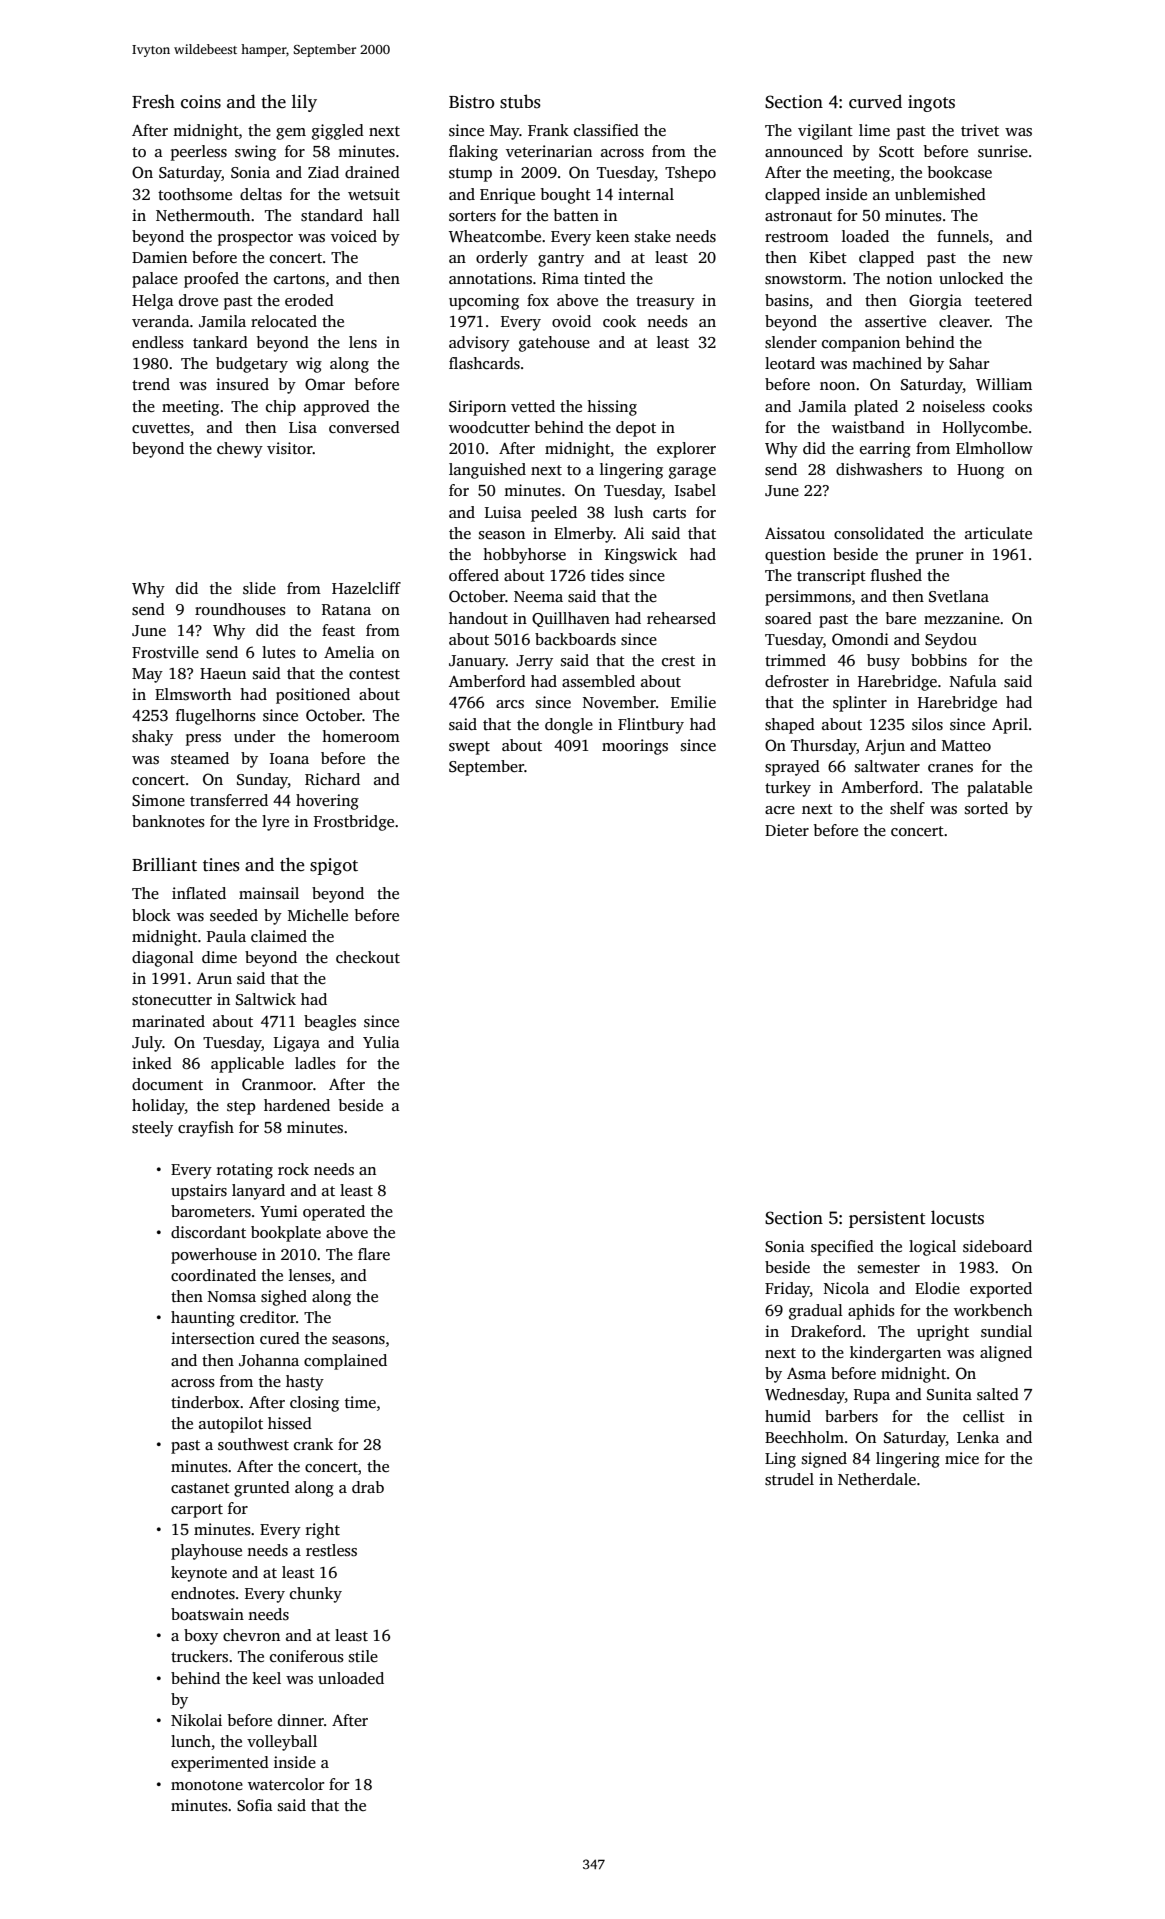 Image resolution: width=1165 pixels, height=1919 pixels. What do you see at coordinates (255, 1805) in the screenshot?
I see `Sofia` at bounding box center [255, 1805].
